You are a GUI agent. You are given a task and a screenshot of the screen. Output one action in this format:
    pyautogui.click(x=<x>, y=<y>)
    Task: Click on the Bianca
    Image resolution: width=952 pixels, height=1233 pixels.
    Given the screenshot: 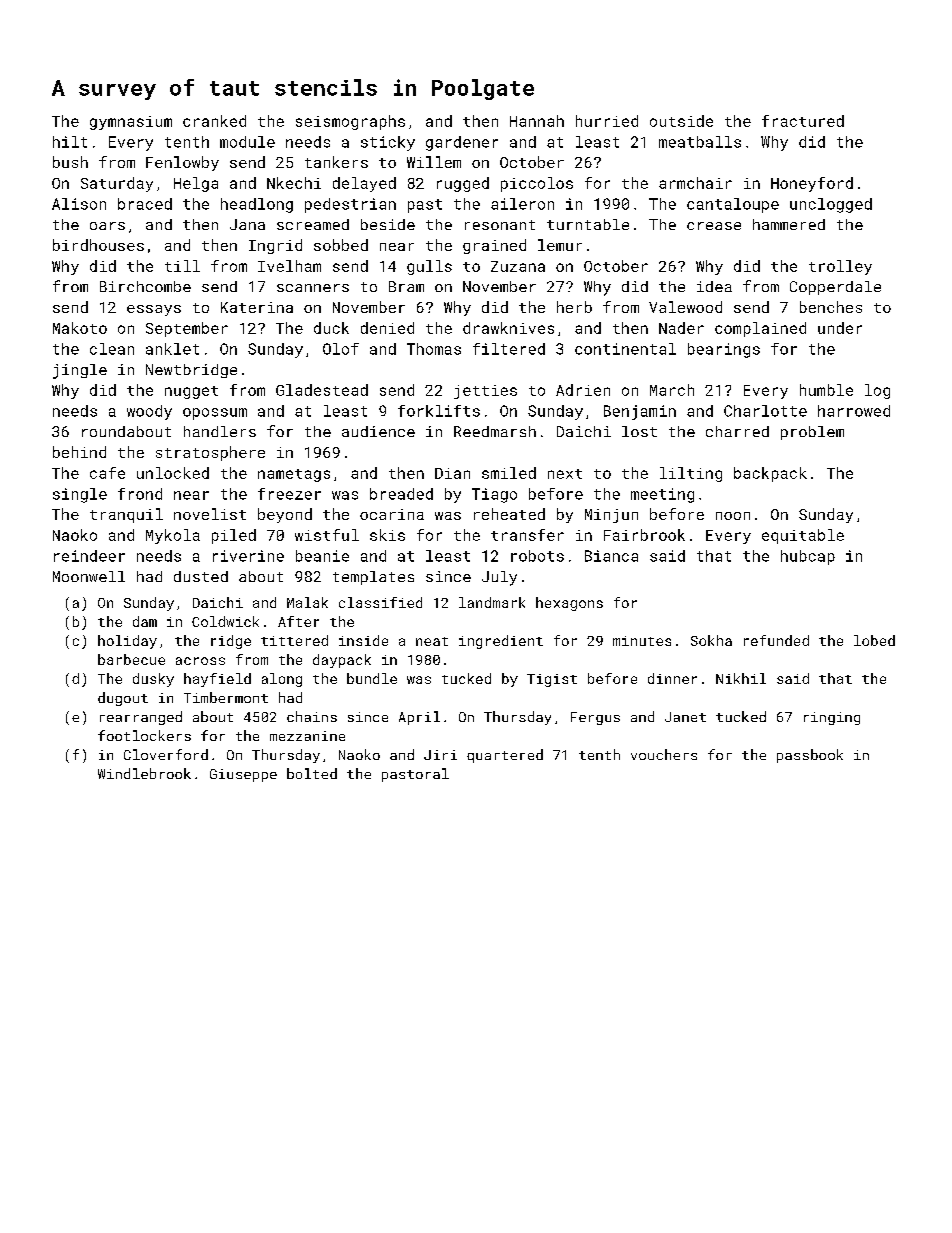 What is the action you would take?
    pyautogui.click(x=611, y=556)
